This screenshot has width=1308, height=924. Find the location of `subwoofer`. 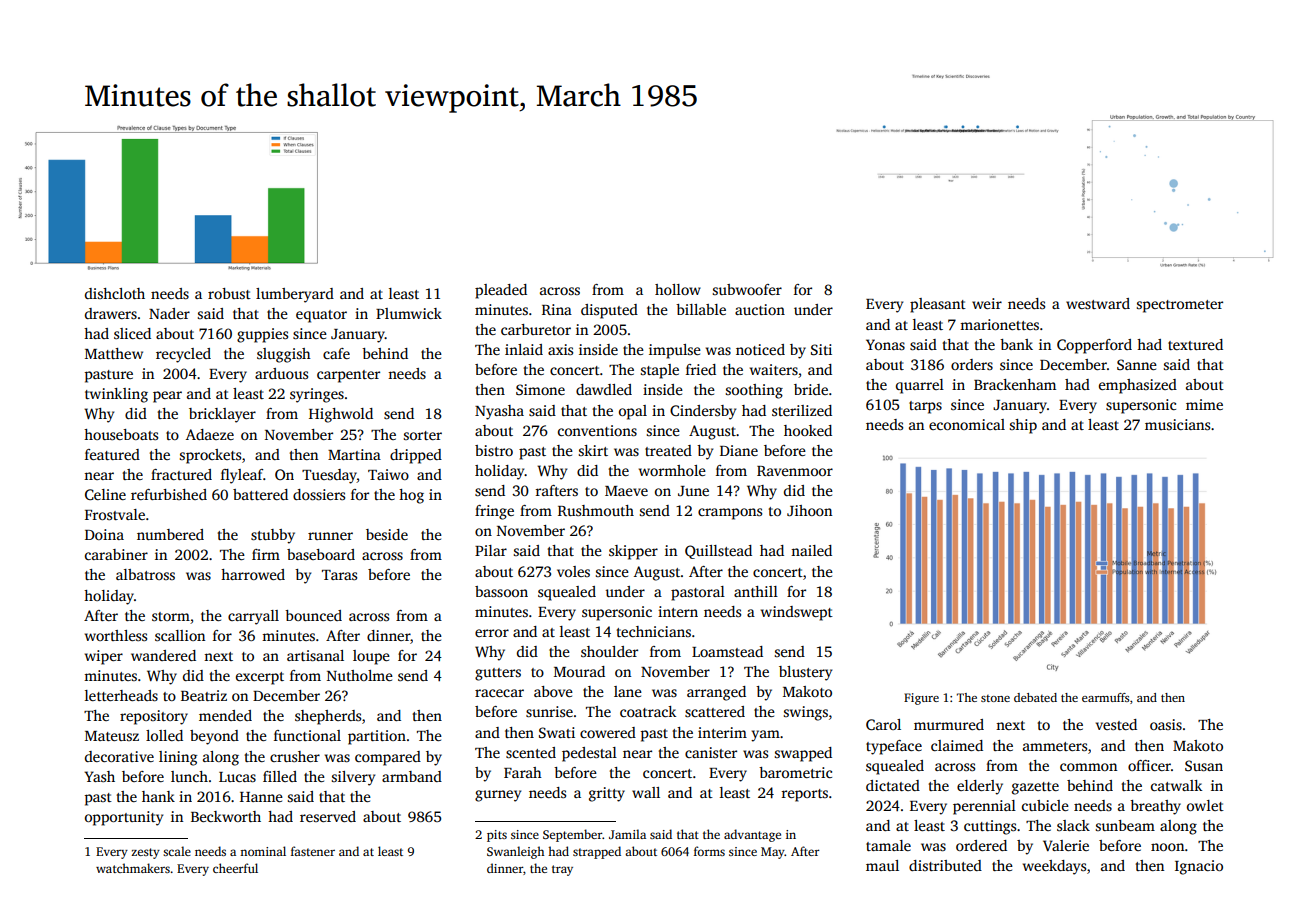

subwoofer is located at coordinates (747, 289).
